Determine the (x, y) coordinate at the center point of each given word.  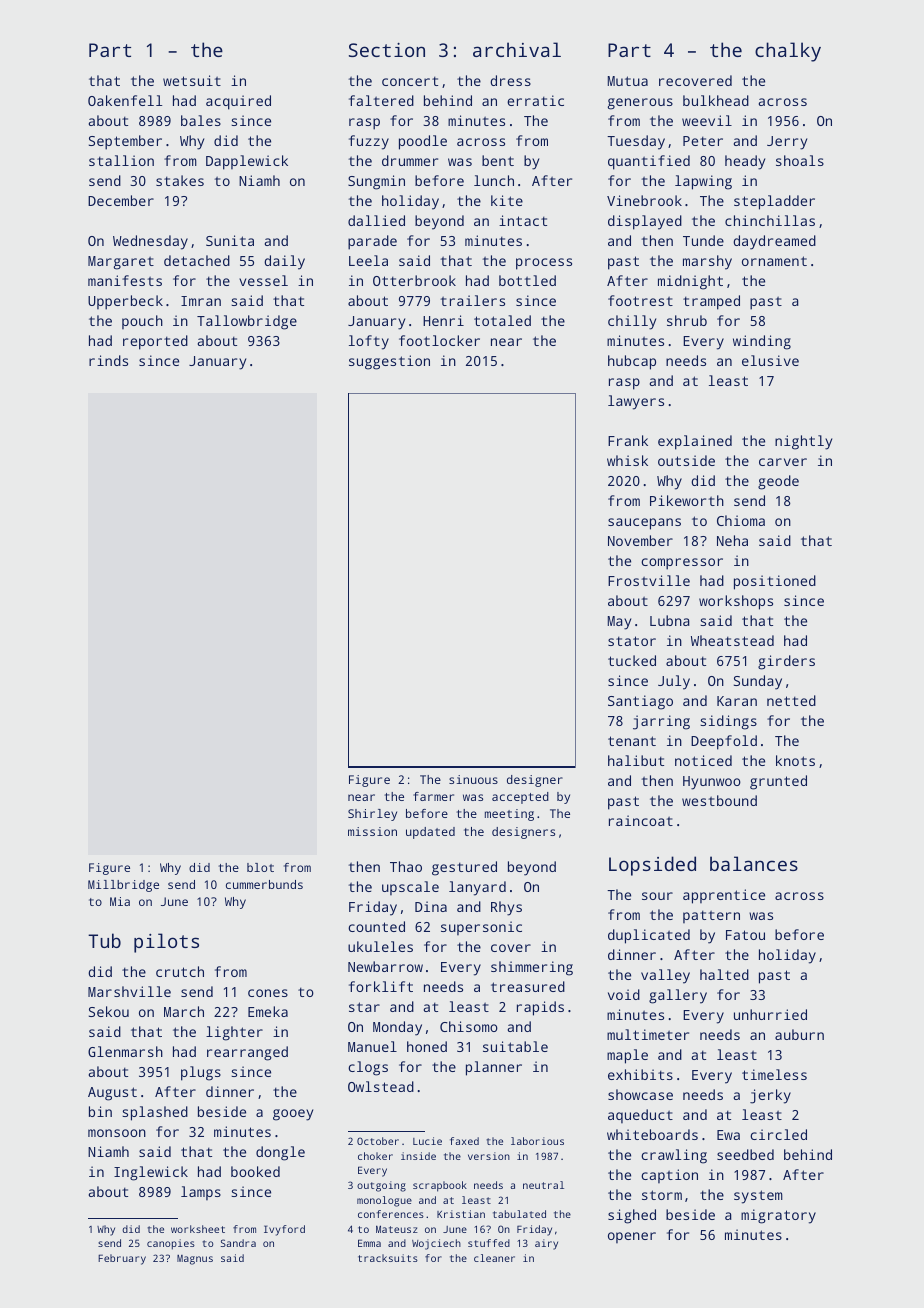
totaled (502, 320)
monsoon (117, 1133)
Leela (368, 260)
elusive (770, 360)
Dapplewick (247, 162)
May (619, 623)
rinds (108, 360)
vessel (263, 280)
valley (665, 976)
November (640, 540)
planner (494, 1068)
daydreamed (774, 242)
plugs (201, 1073)
